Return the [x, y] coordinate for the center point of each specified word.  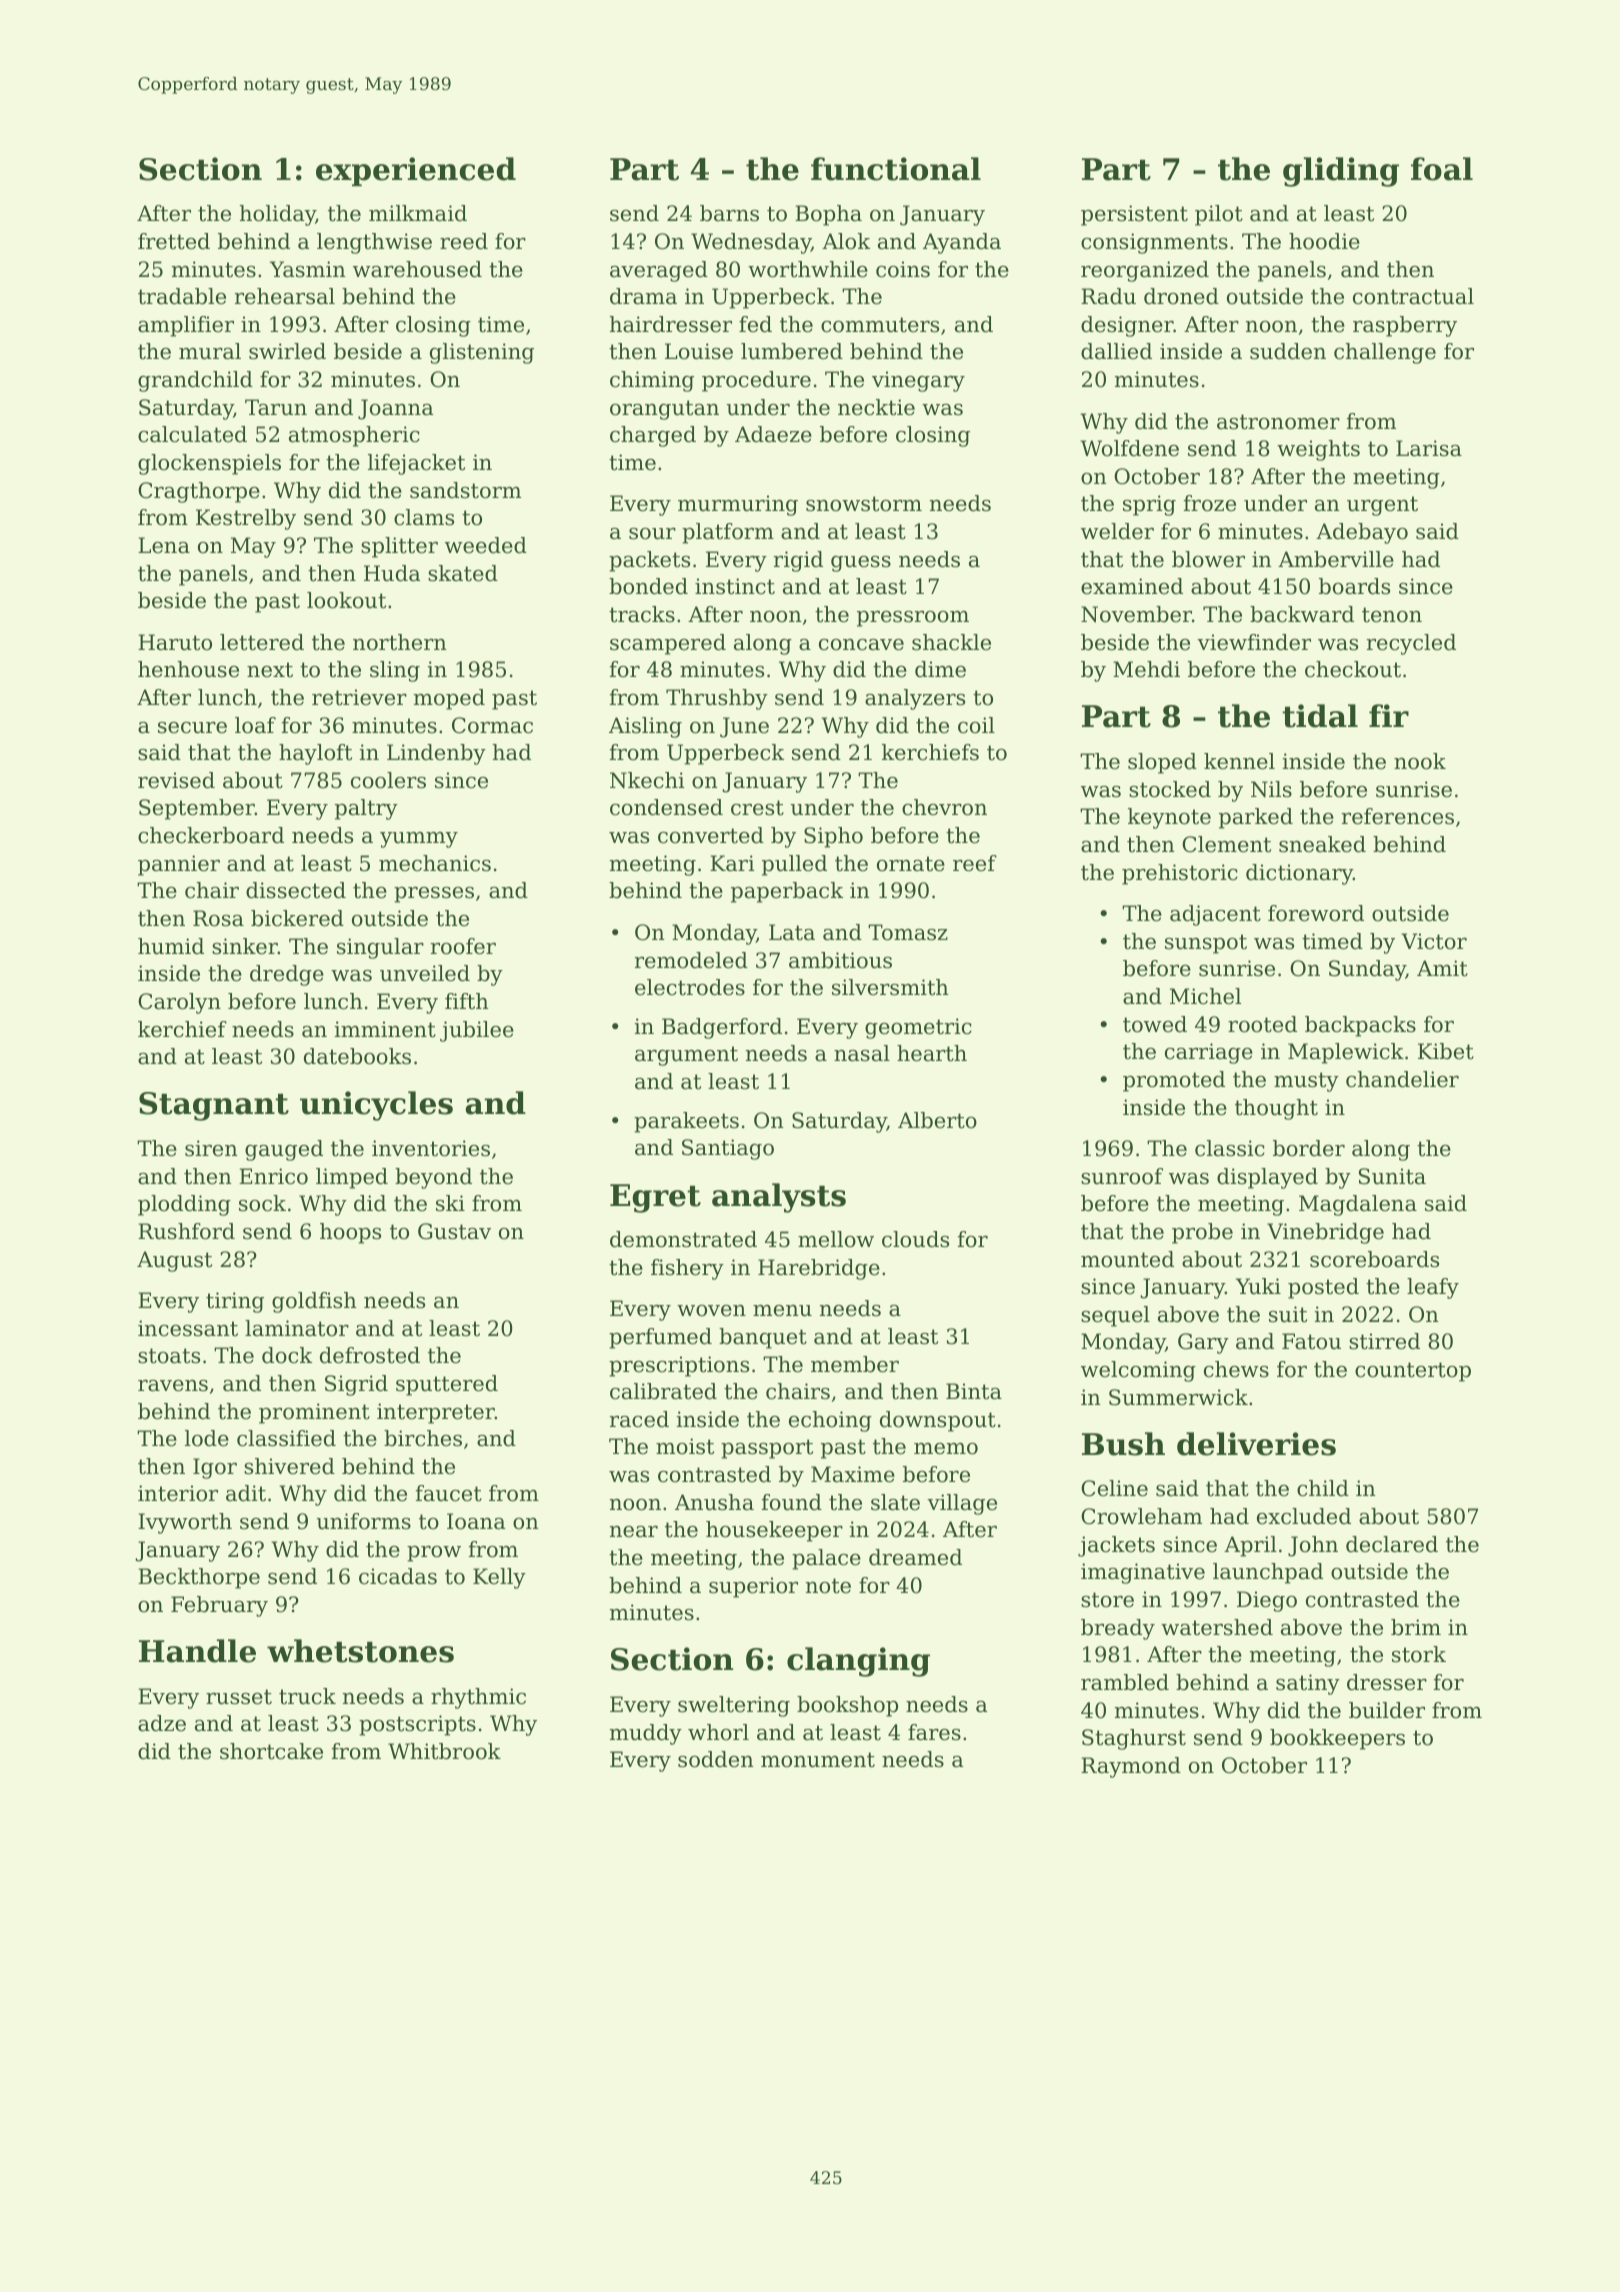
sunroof [1122, 1176]
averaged [659, 271]
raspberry [1405, 326]
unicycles [376, 1106]
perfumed [660, 1338]
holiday [278, 215]
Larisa [1429, 448]
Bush [1123, 1444]
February [219, 1606]
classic [1230, 1148]
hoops [350, 1233]
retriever [359, 697]
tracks [642, 614]
